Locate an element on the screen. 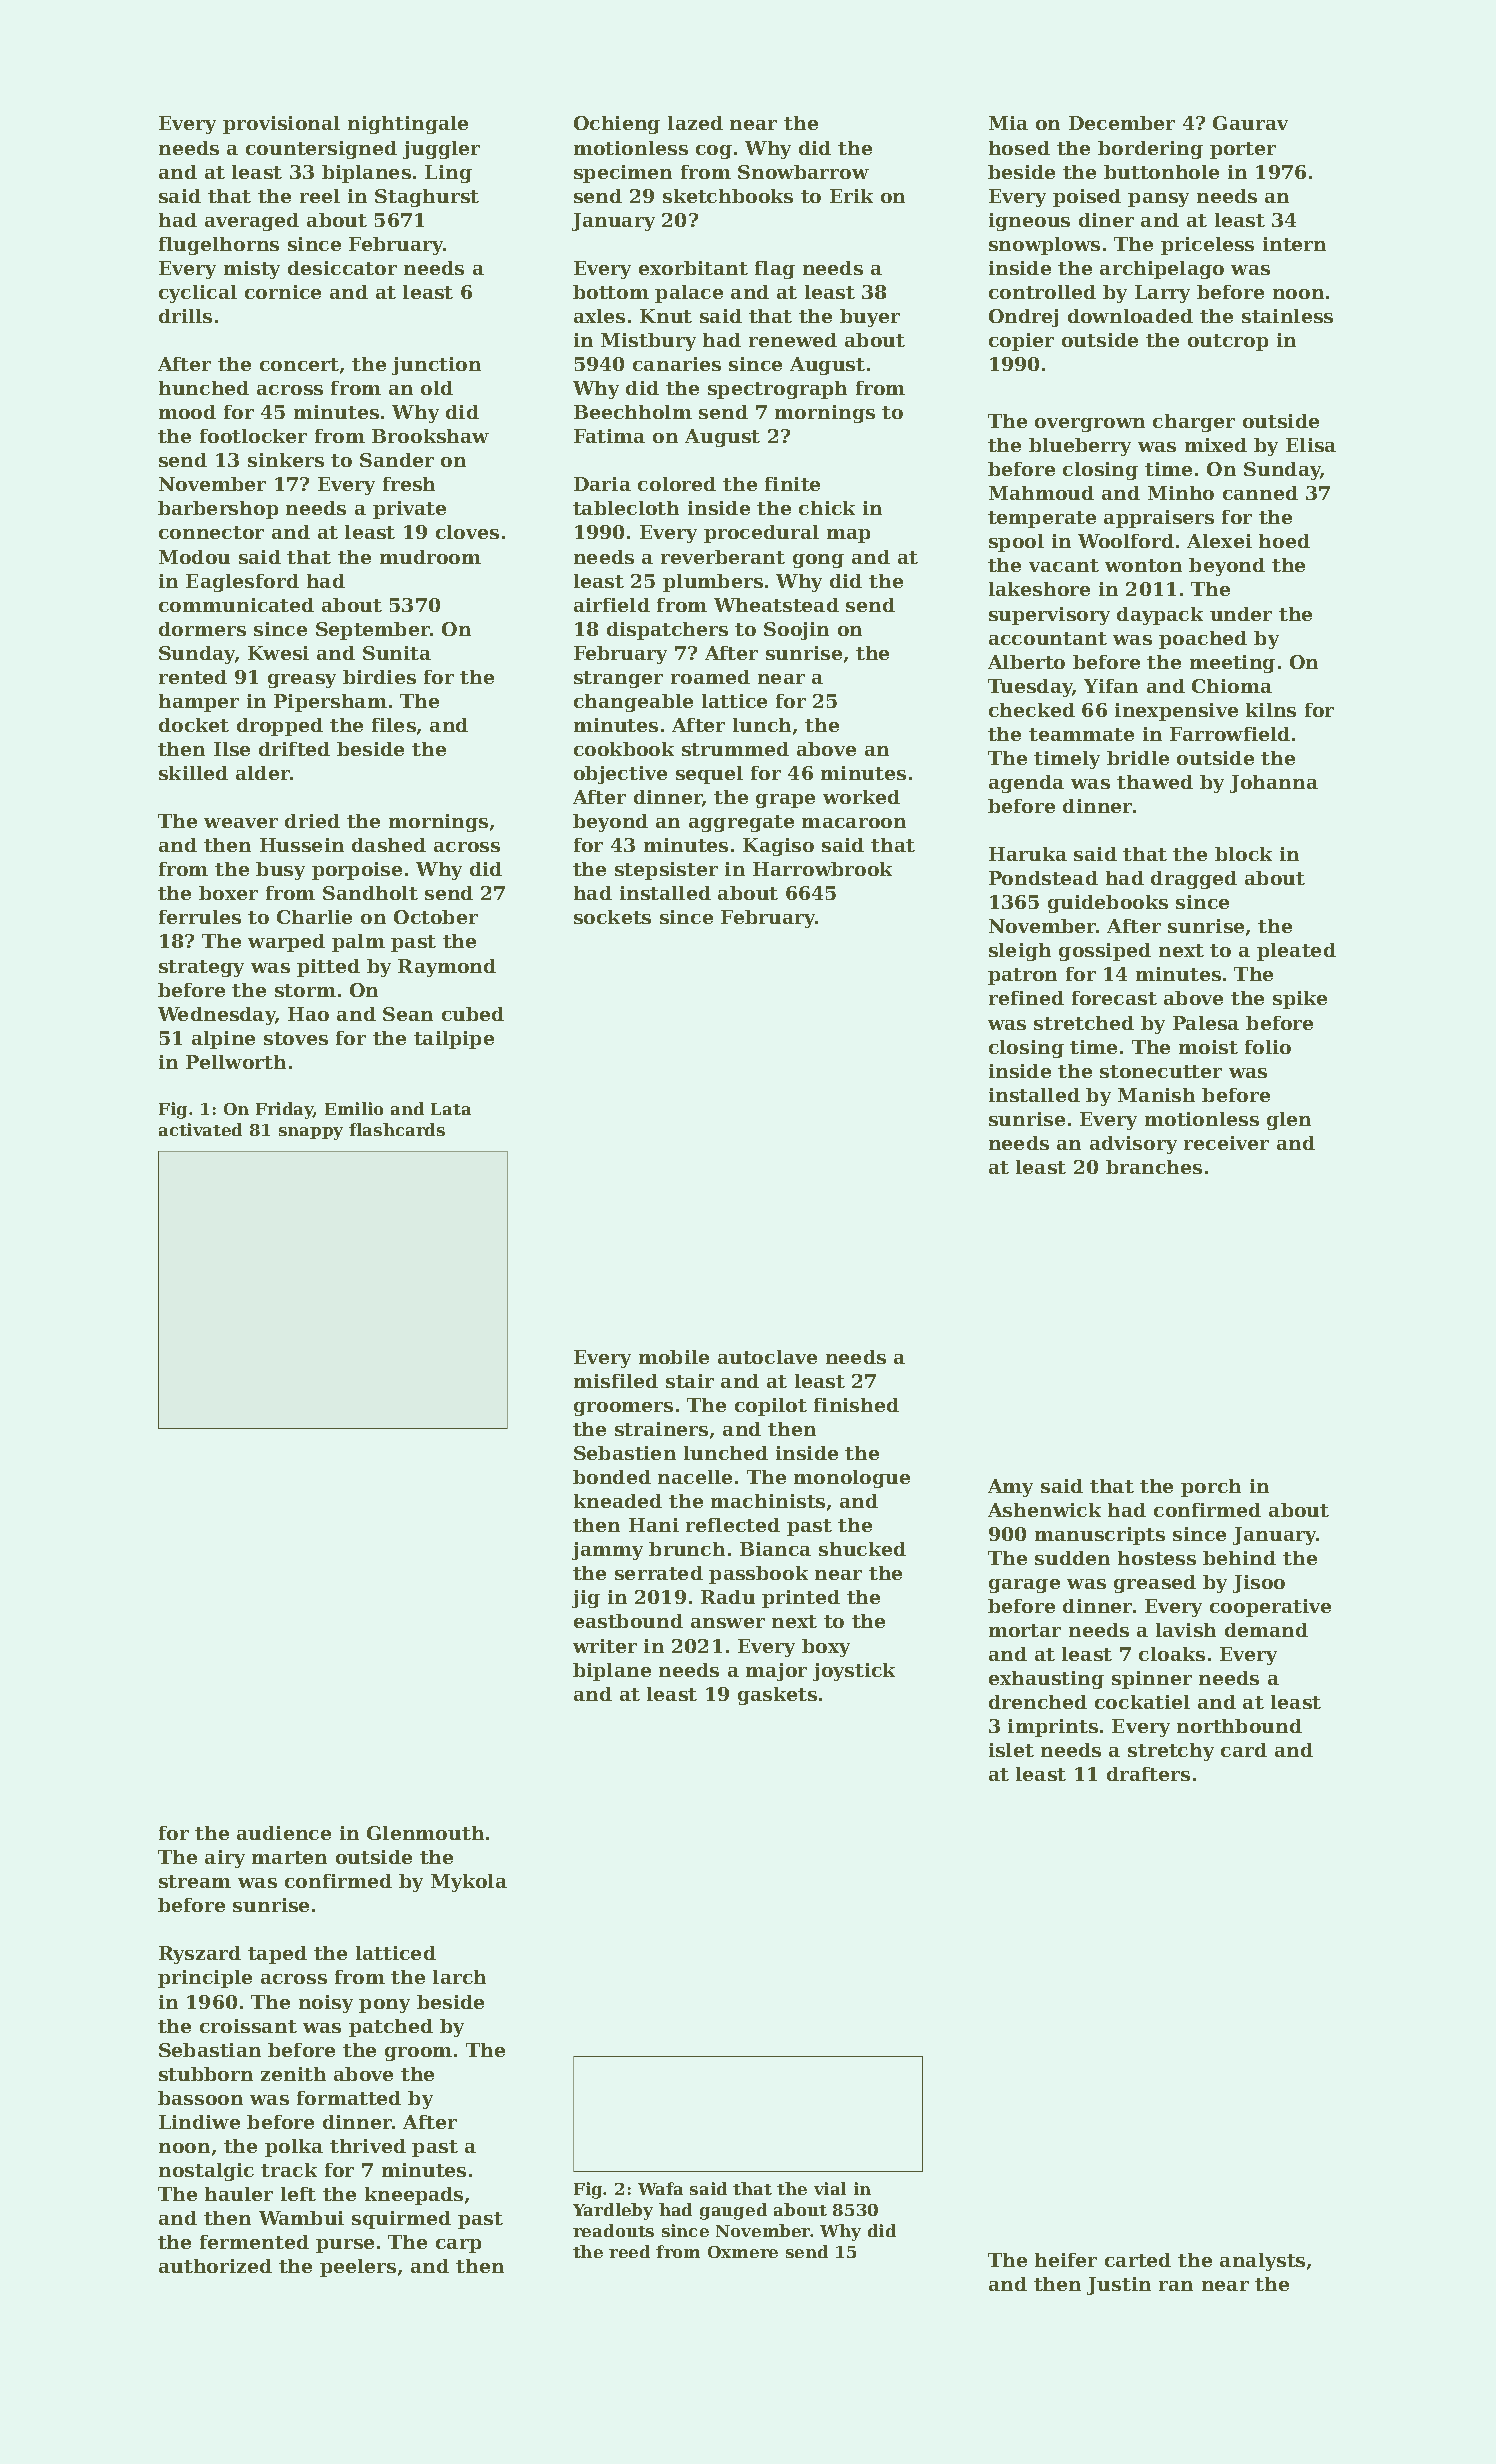 The image size is (1496, 2464). Fatima is located at coordinates (609, 436).
